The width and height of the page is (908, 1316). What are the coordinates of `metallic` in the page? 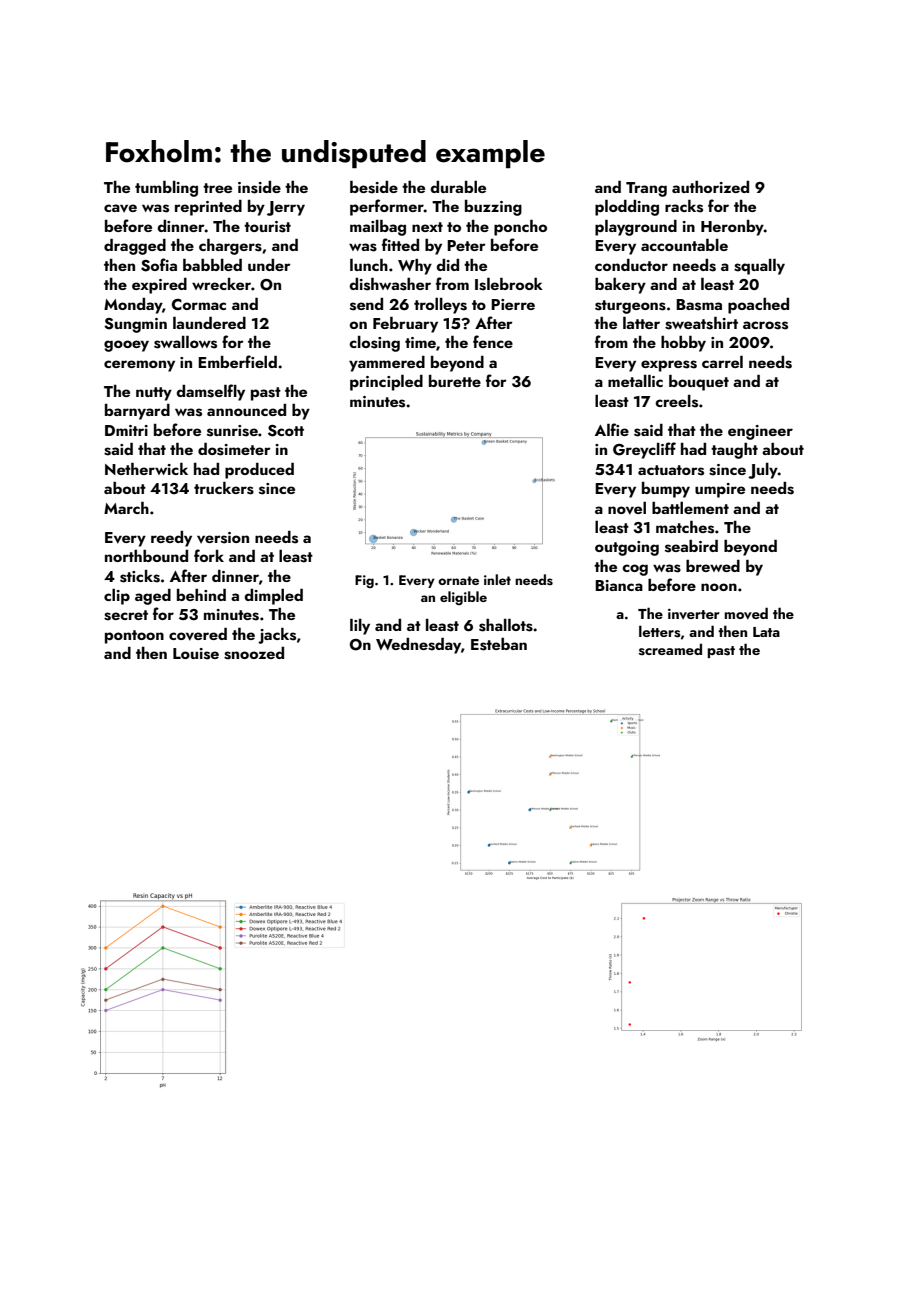 It's located at (635, 381).
